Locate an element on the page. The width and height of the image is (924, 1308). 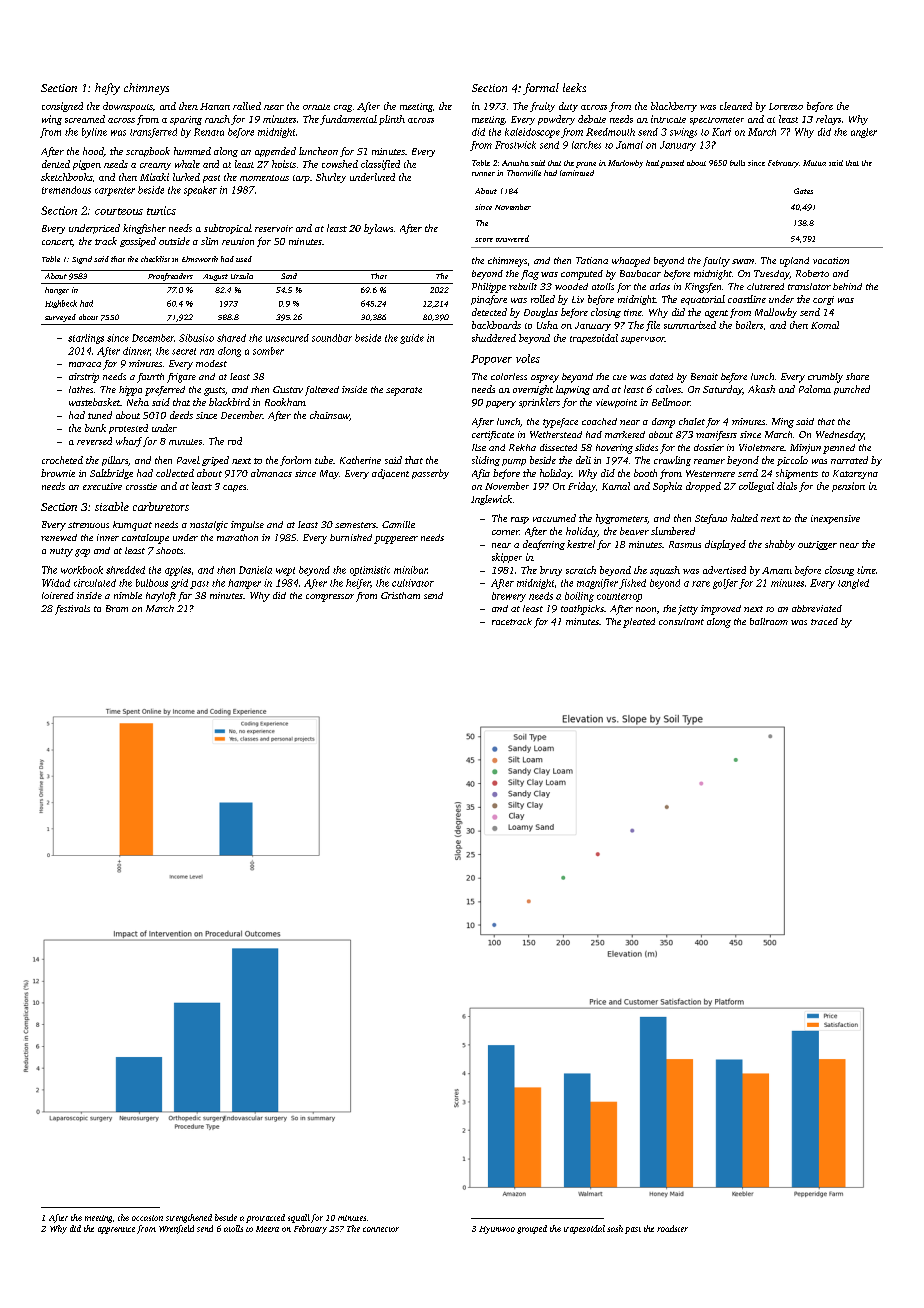
leeks is located at coordinates (574, 87).
